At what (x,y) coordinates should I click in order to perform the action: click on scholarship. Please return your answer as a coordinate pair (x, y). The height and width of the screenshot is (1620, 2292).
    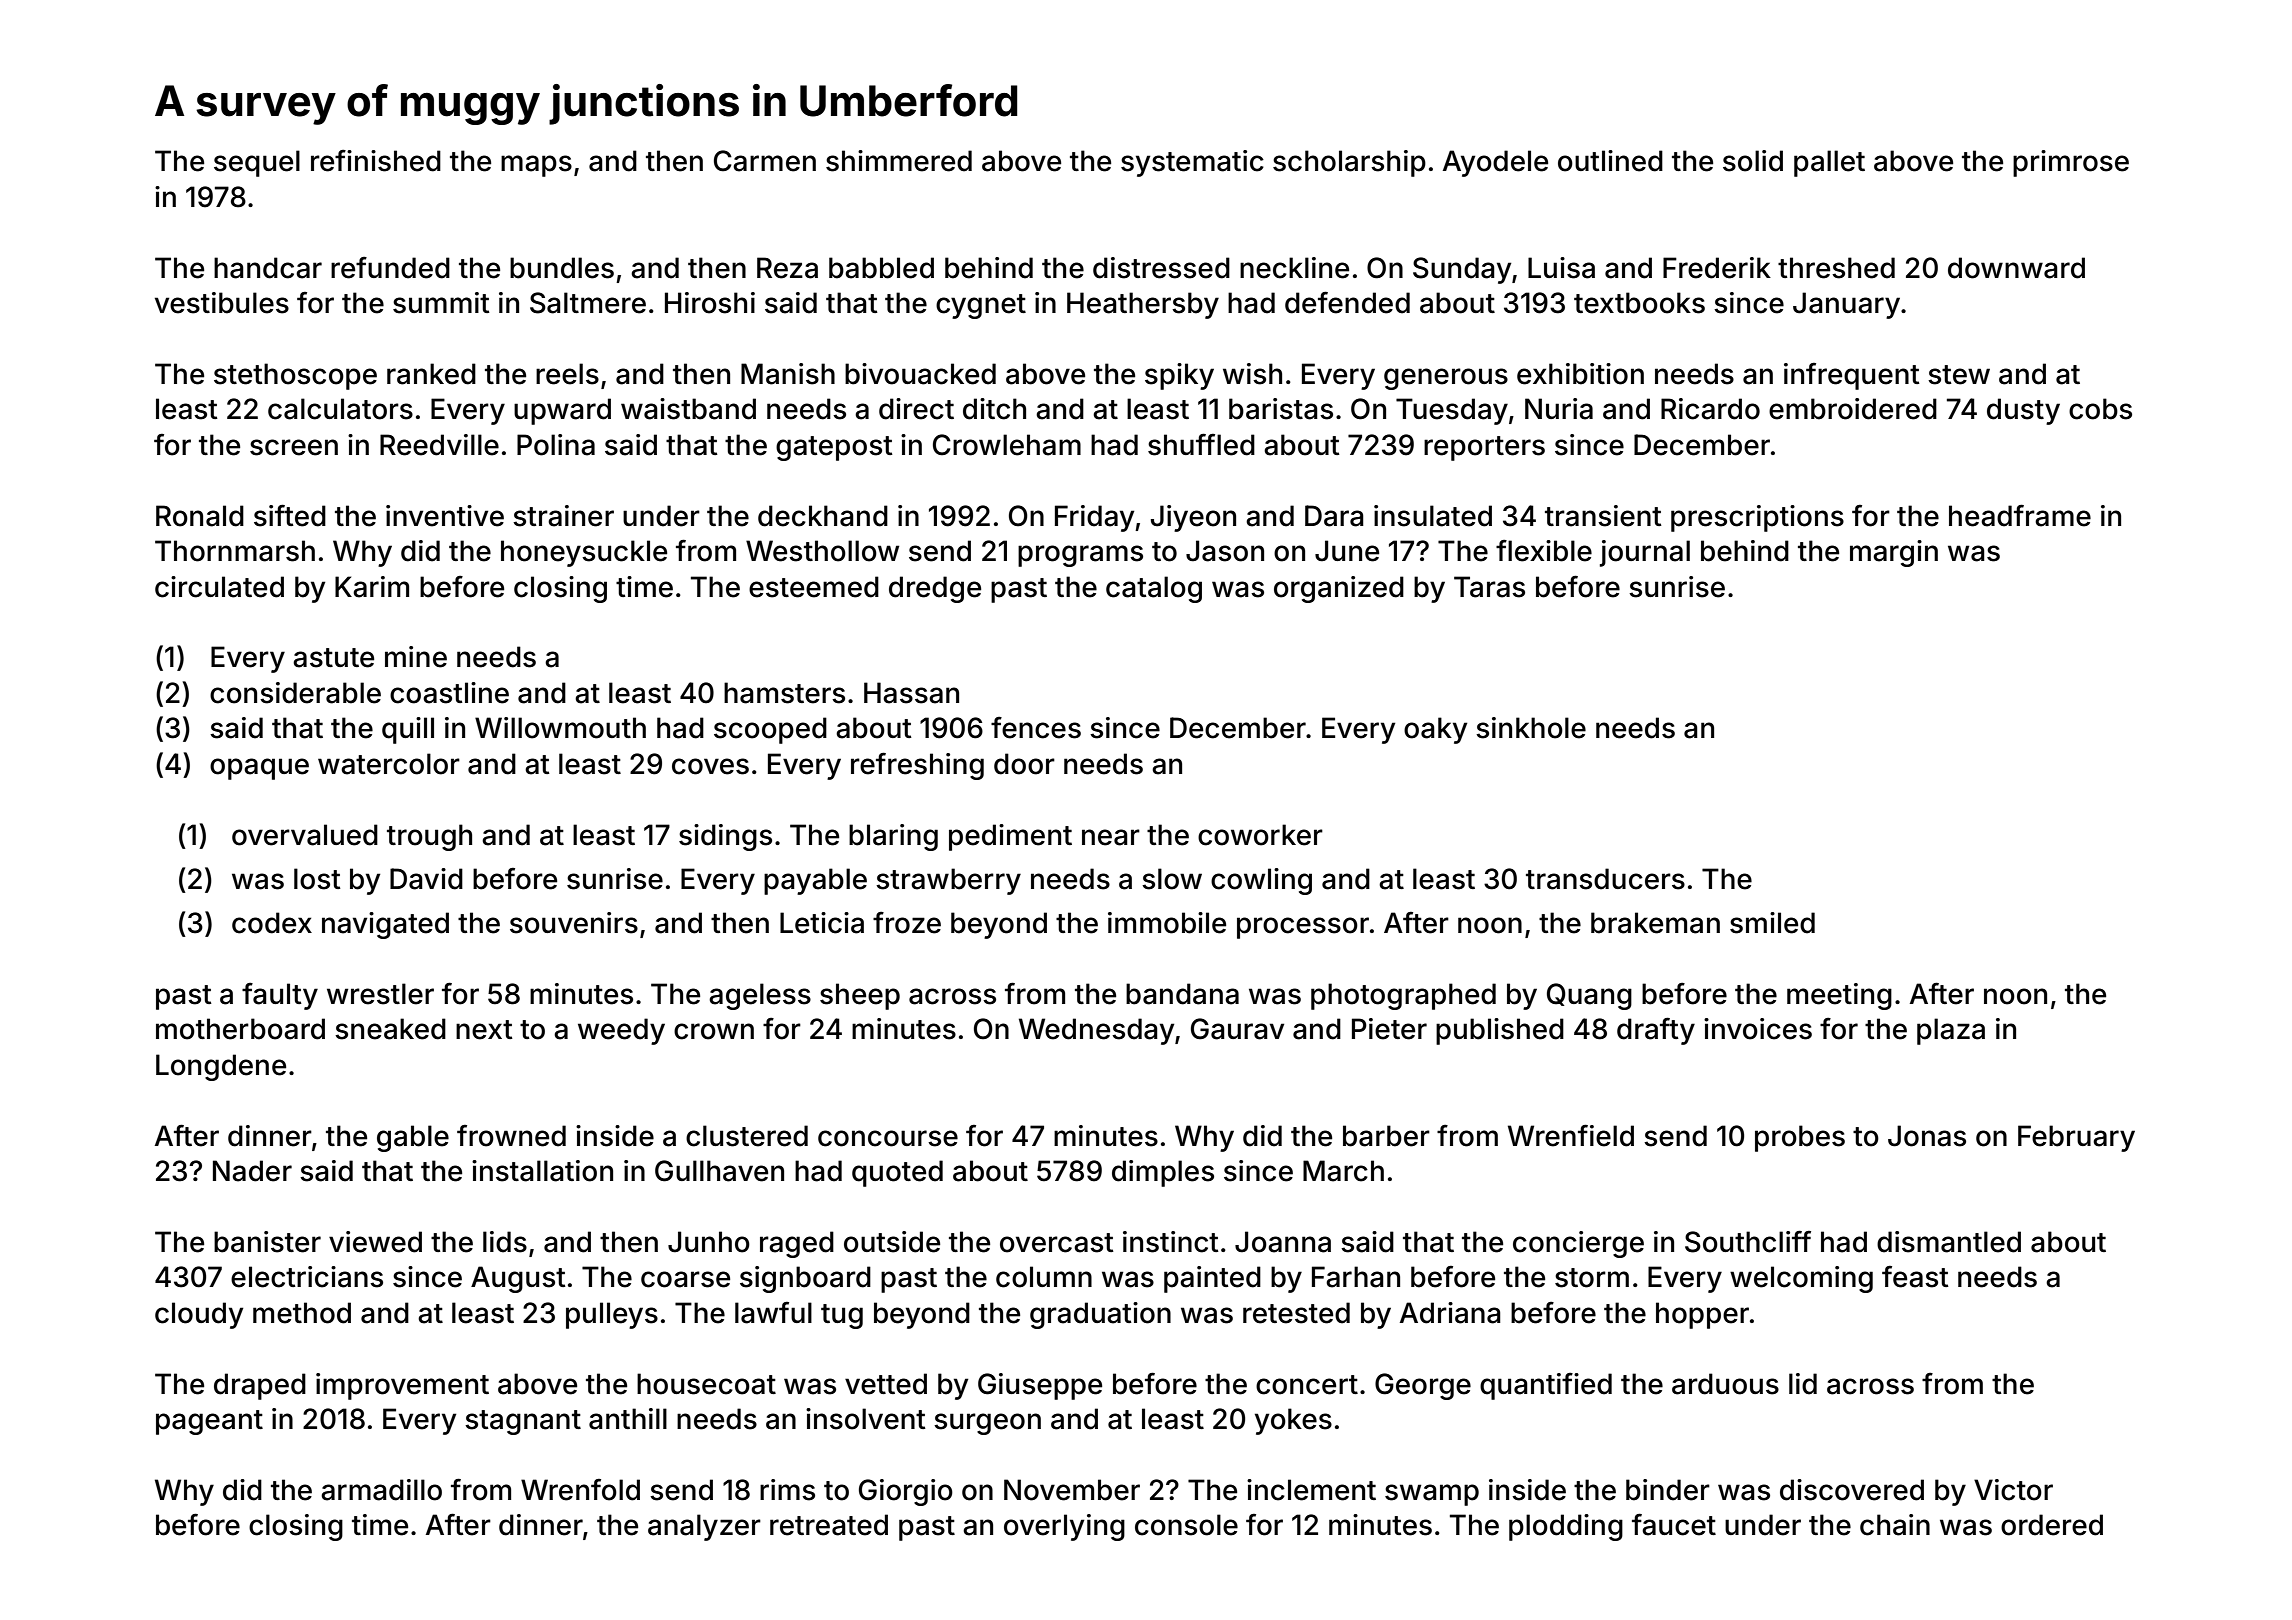
    Looking at the image, I should click on (1349, 163).
